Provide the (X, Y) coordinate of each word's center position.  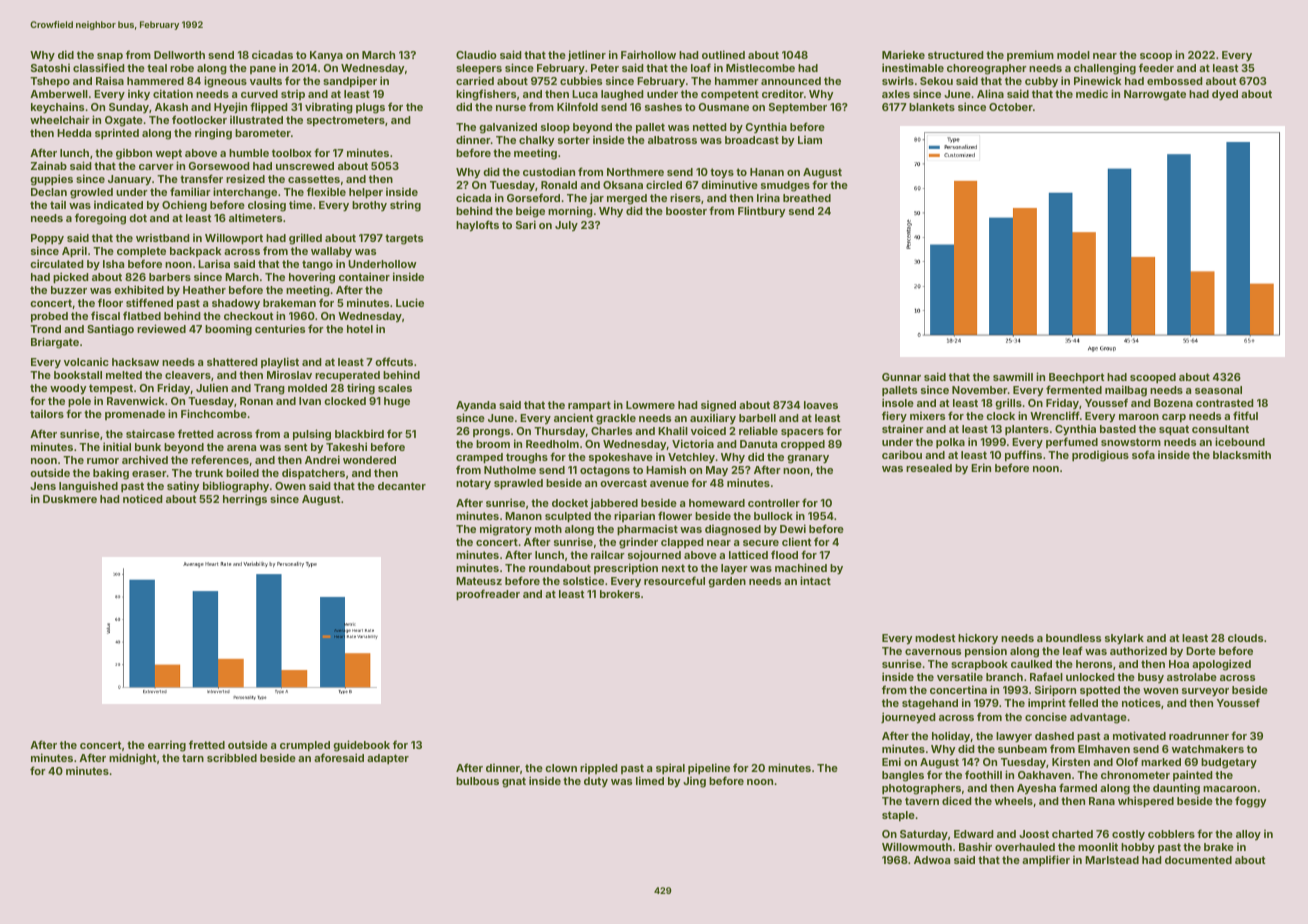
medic (1092, 93)
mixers (927, 416)
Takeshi (346, 446)
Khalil (673, 430)
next (673, 568)
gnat (514, 782)
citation (173, 93)
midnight (132, 759)
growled (91, 193)
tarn (193, 758)
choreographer (987, 69)
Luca (585, 94)
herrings (245, 500)
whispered (1146, 802)
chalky (537, 141)
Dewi (793, 528)
